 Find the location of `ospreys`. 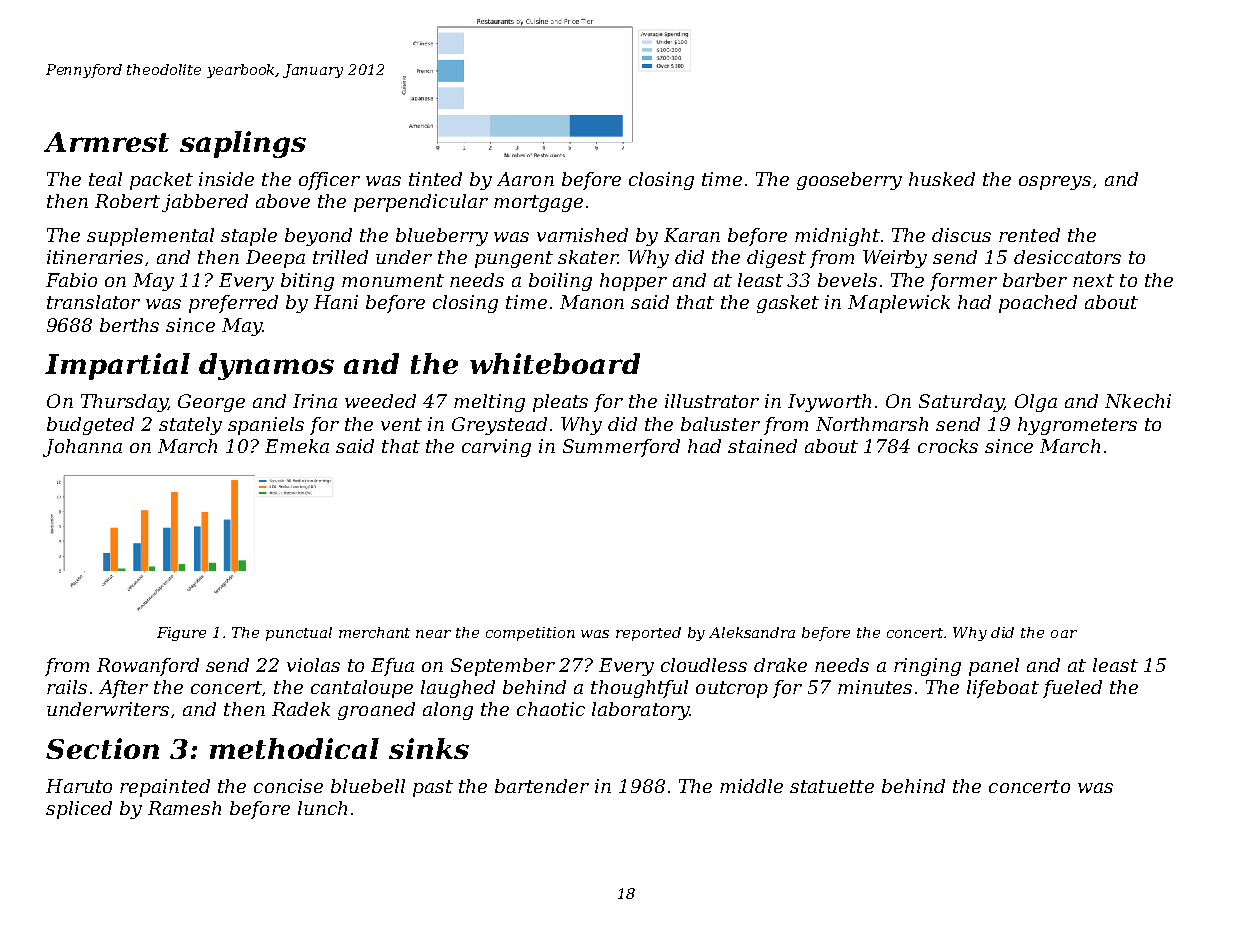

ospreys is located at coordinates (1055, 183).
